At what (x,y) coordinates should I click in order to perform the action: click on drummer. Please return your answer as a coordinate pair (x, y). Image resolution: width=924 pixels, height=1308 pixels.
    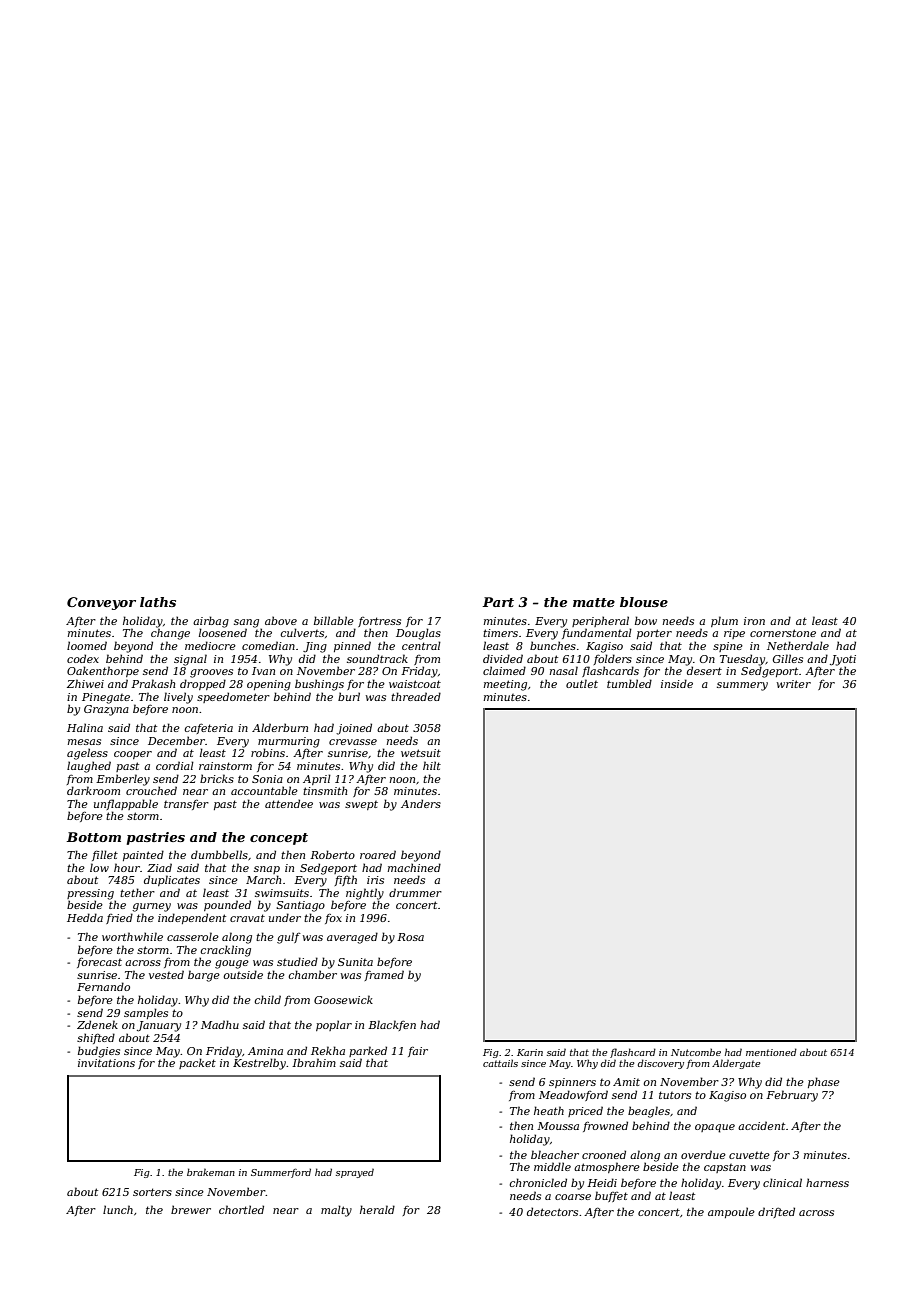
    Looking at the image, I should click on (415, 892).
